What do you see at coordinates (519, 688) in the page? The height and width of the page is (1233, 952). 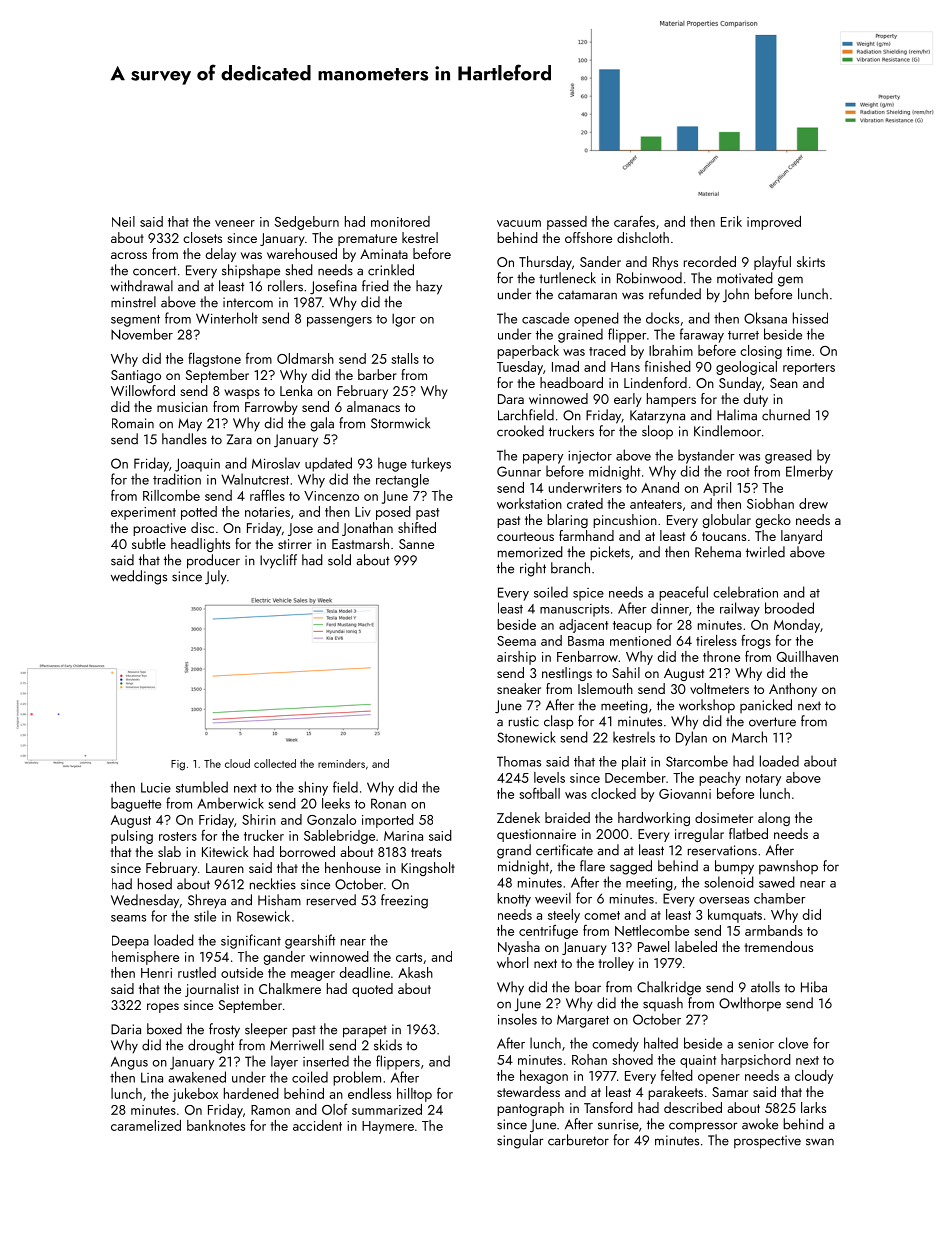 I see `sneaker` at bounding box center [519, 688].
